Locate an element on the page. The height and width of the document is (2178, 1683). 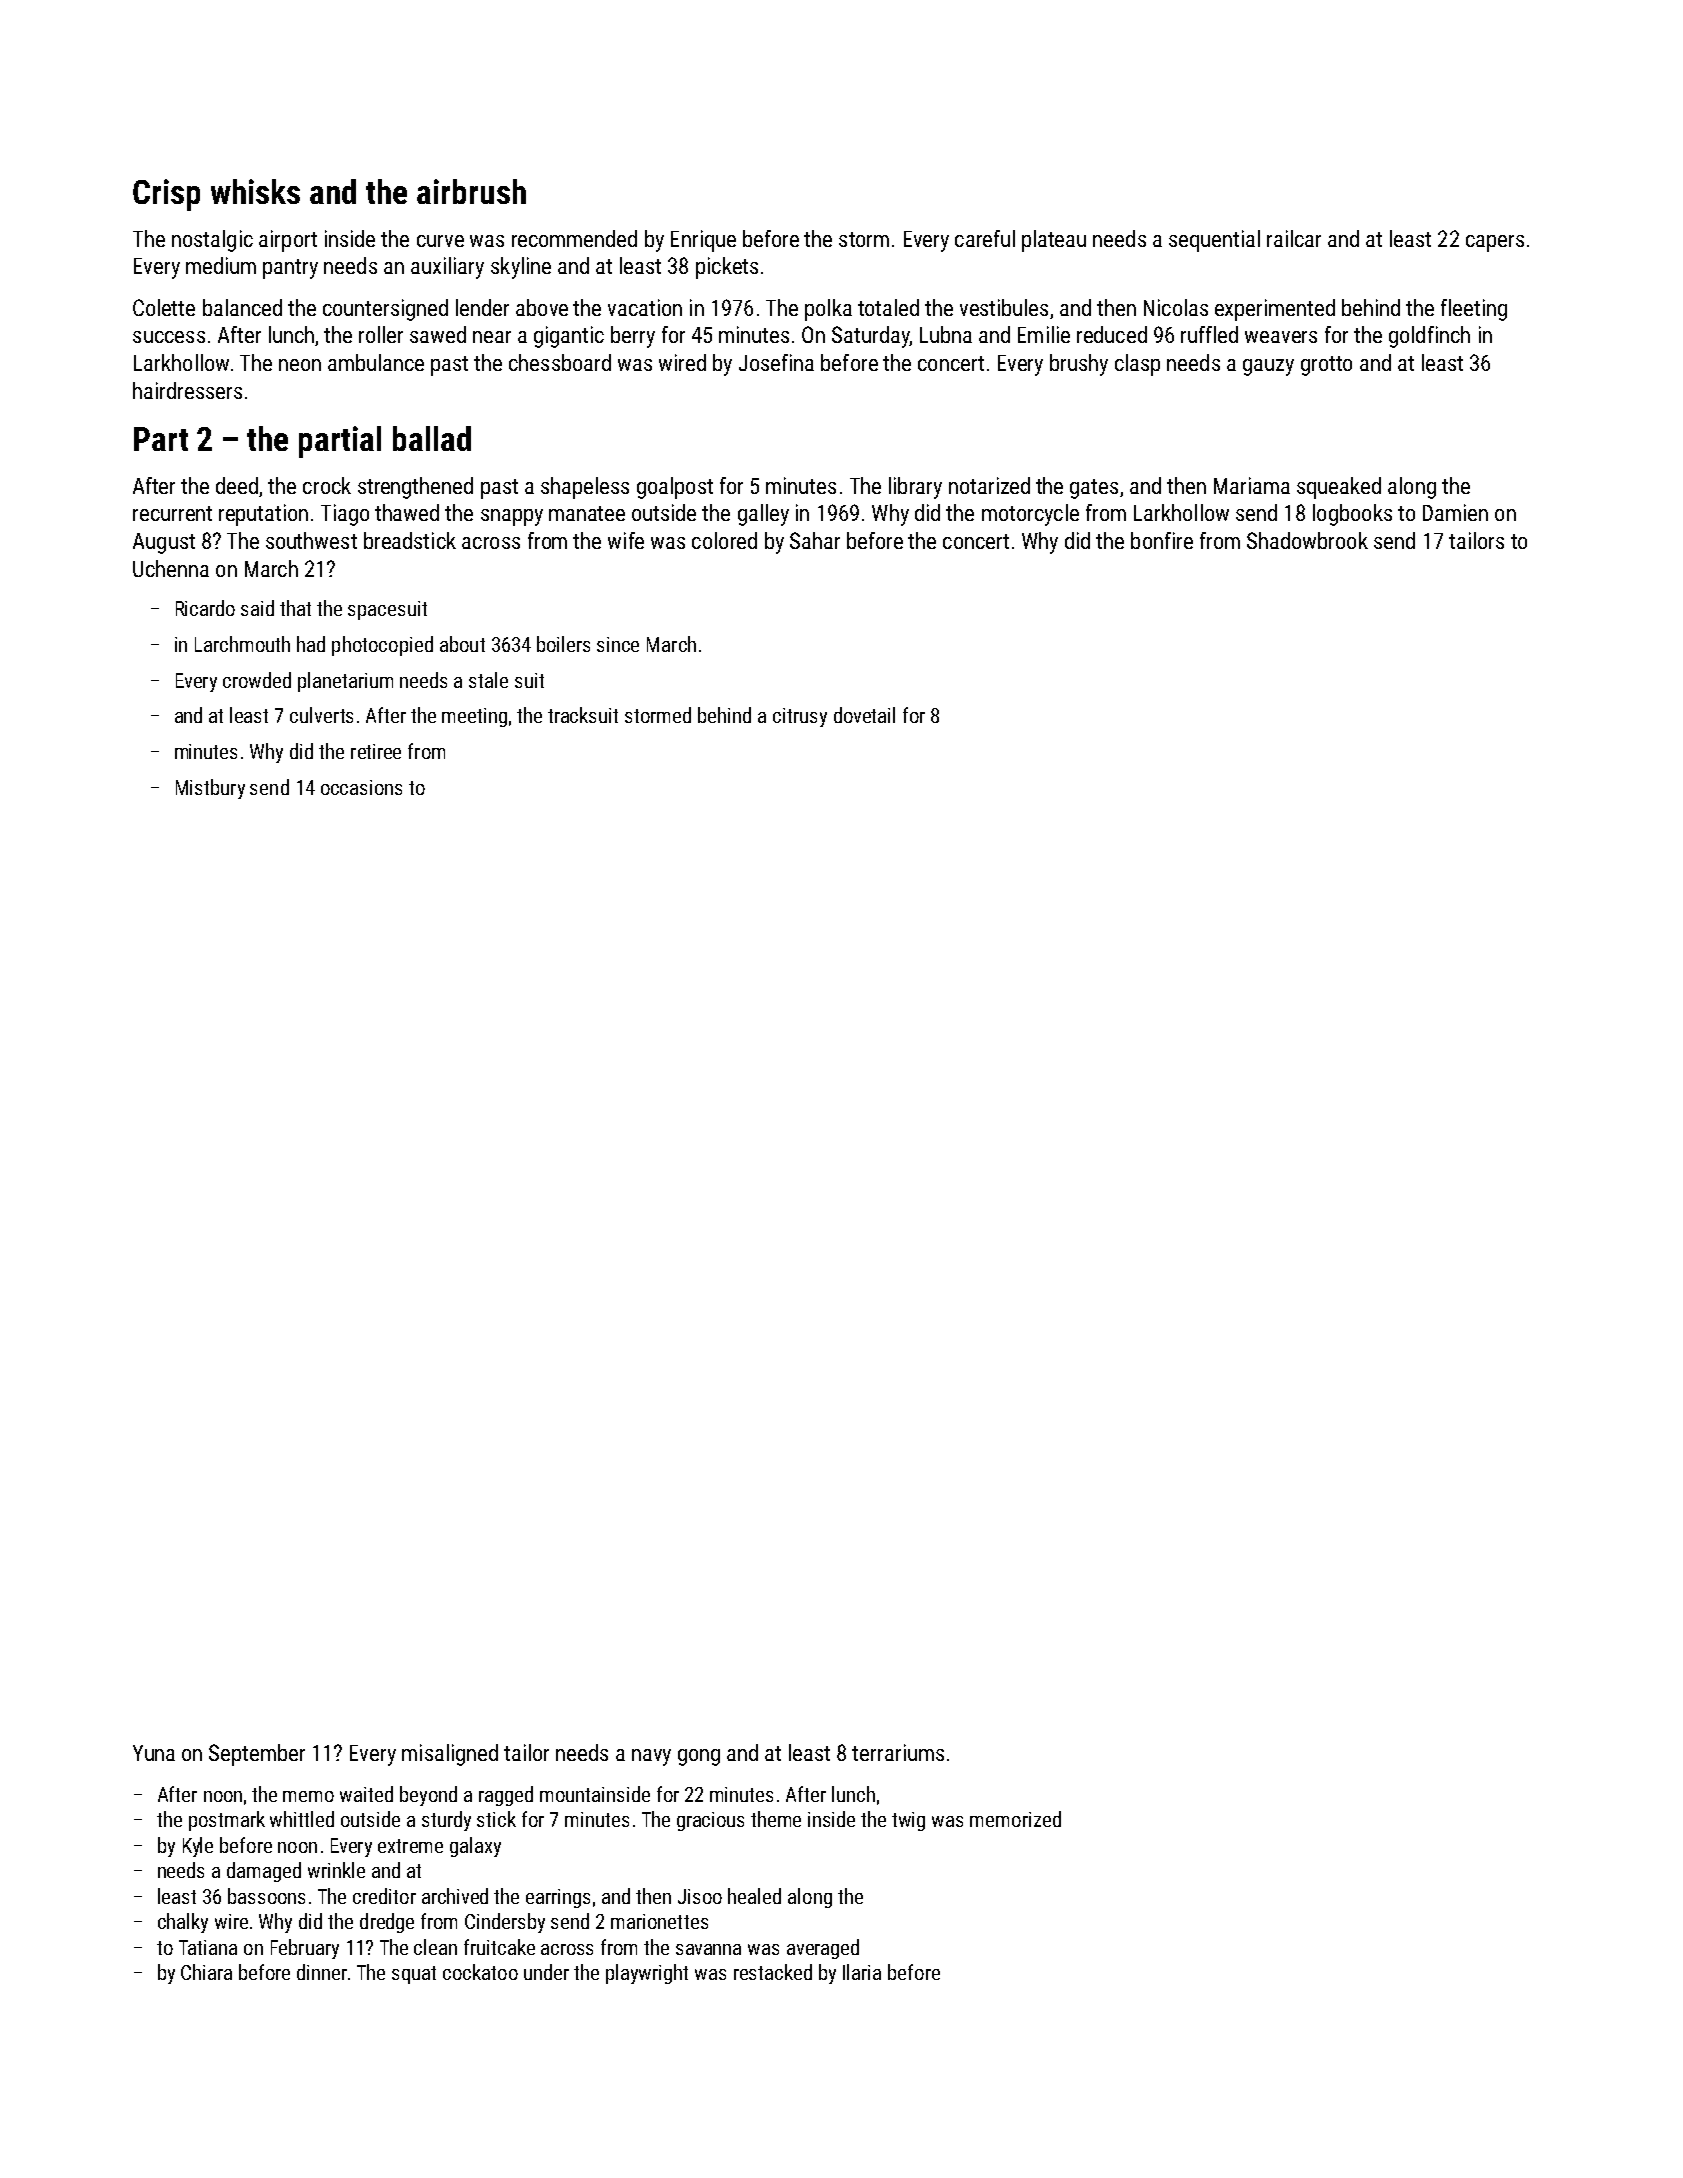
Chiara is located at coordinates (206, 1972).
